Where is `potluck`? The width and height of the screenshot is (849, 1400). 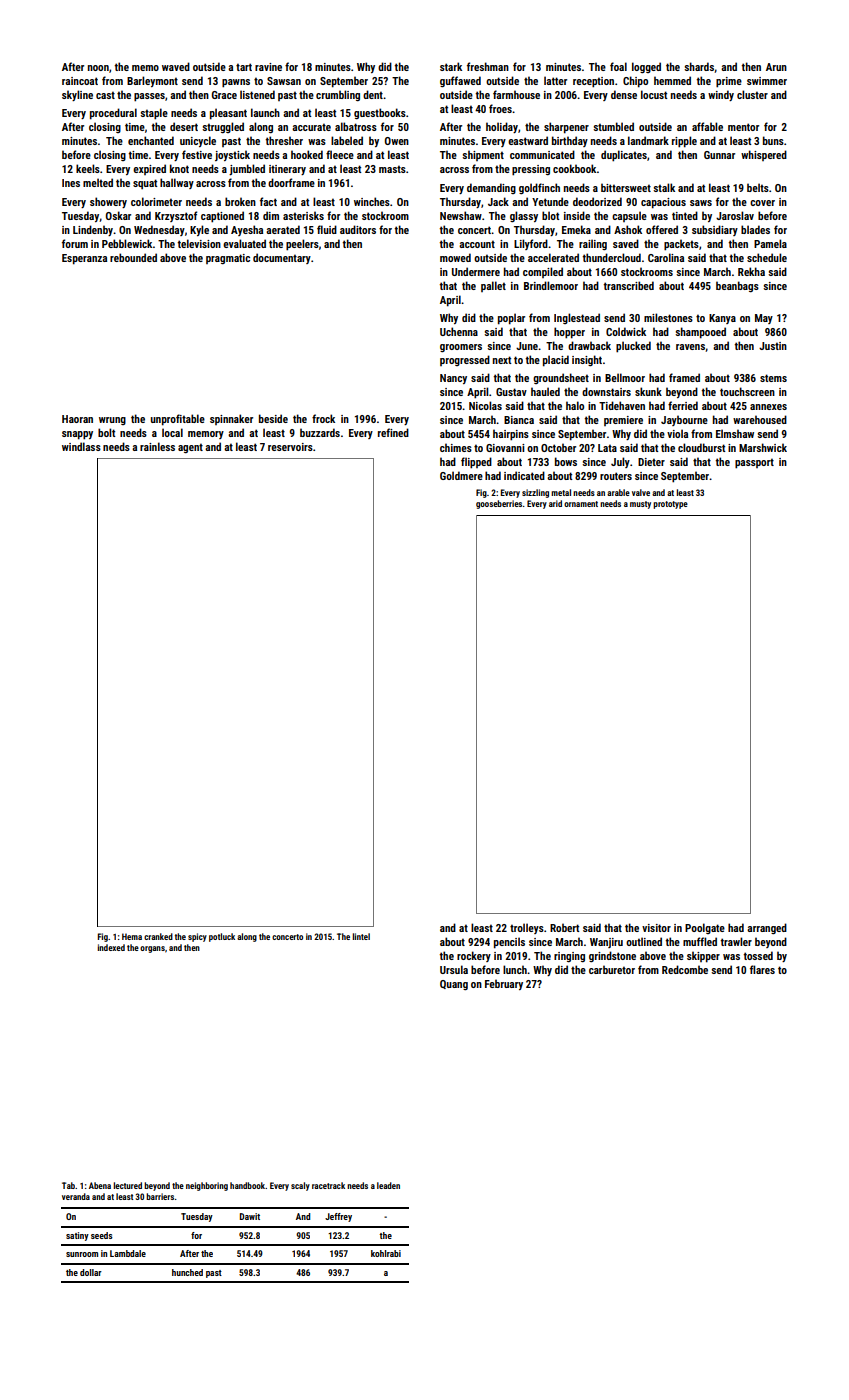
potluck is located at coordinates (222, 937).
